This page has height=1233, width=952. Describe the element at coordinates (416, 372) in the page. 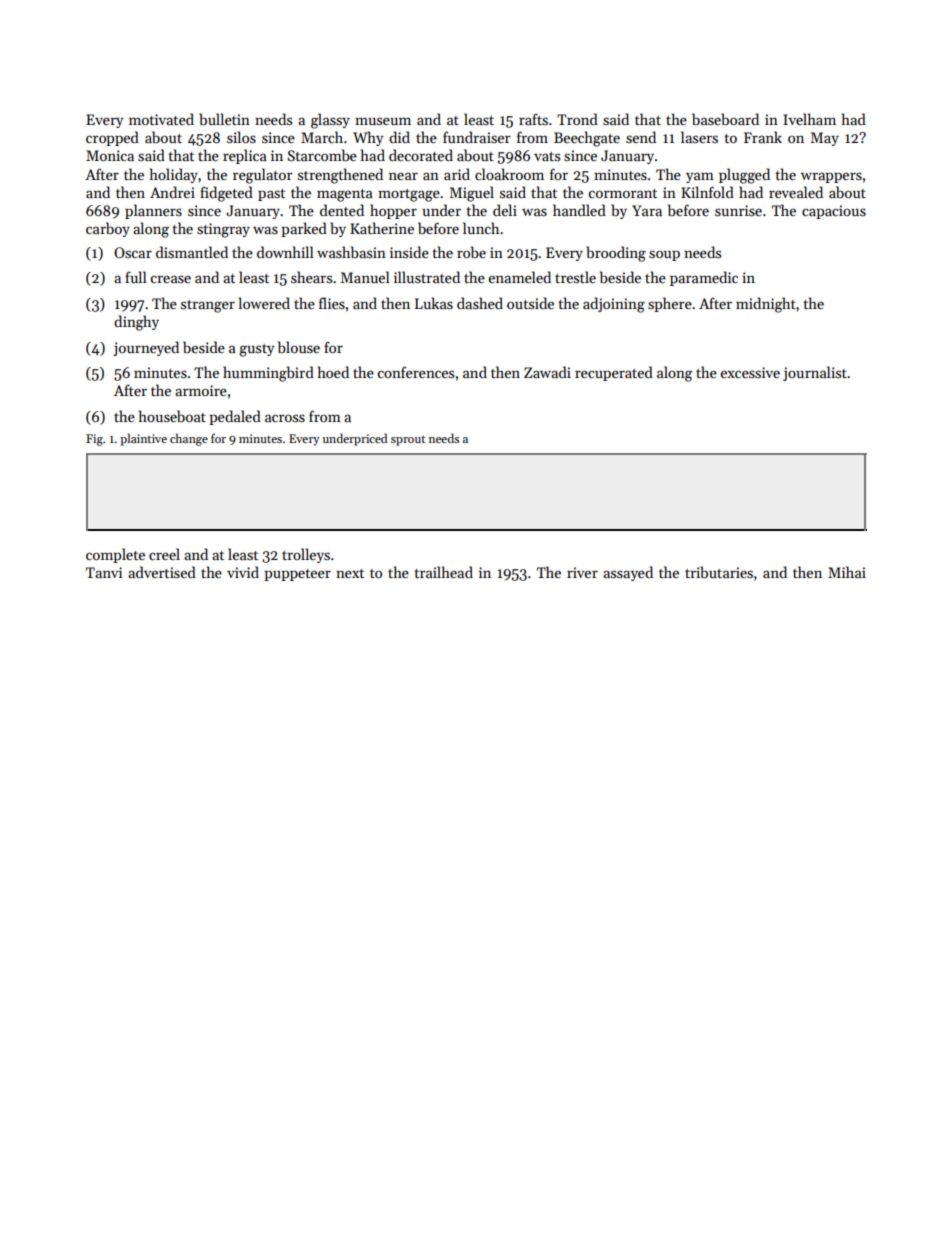

I see `conferences` at that location.
